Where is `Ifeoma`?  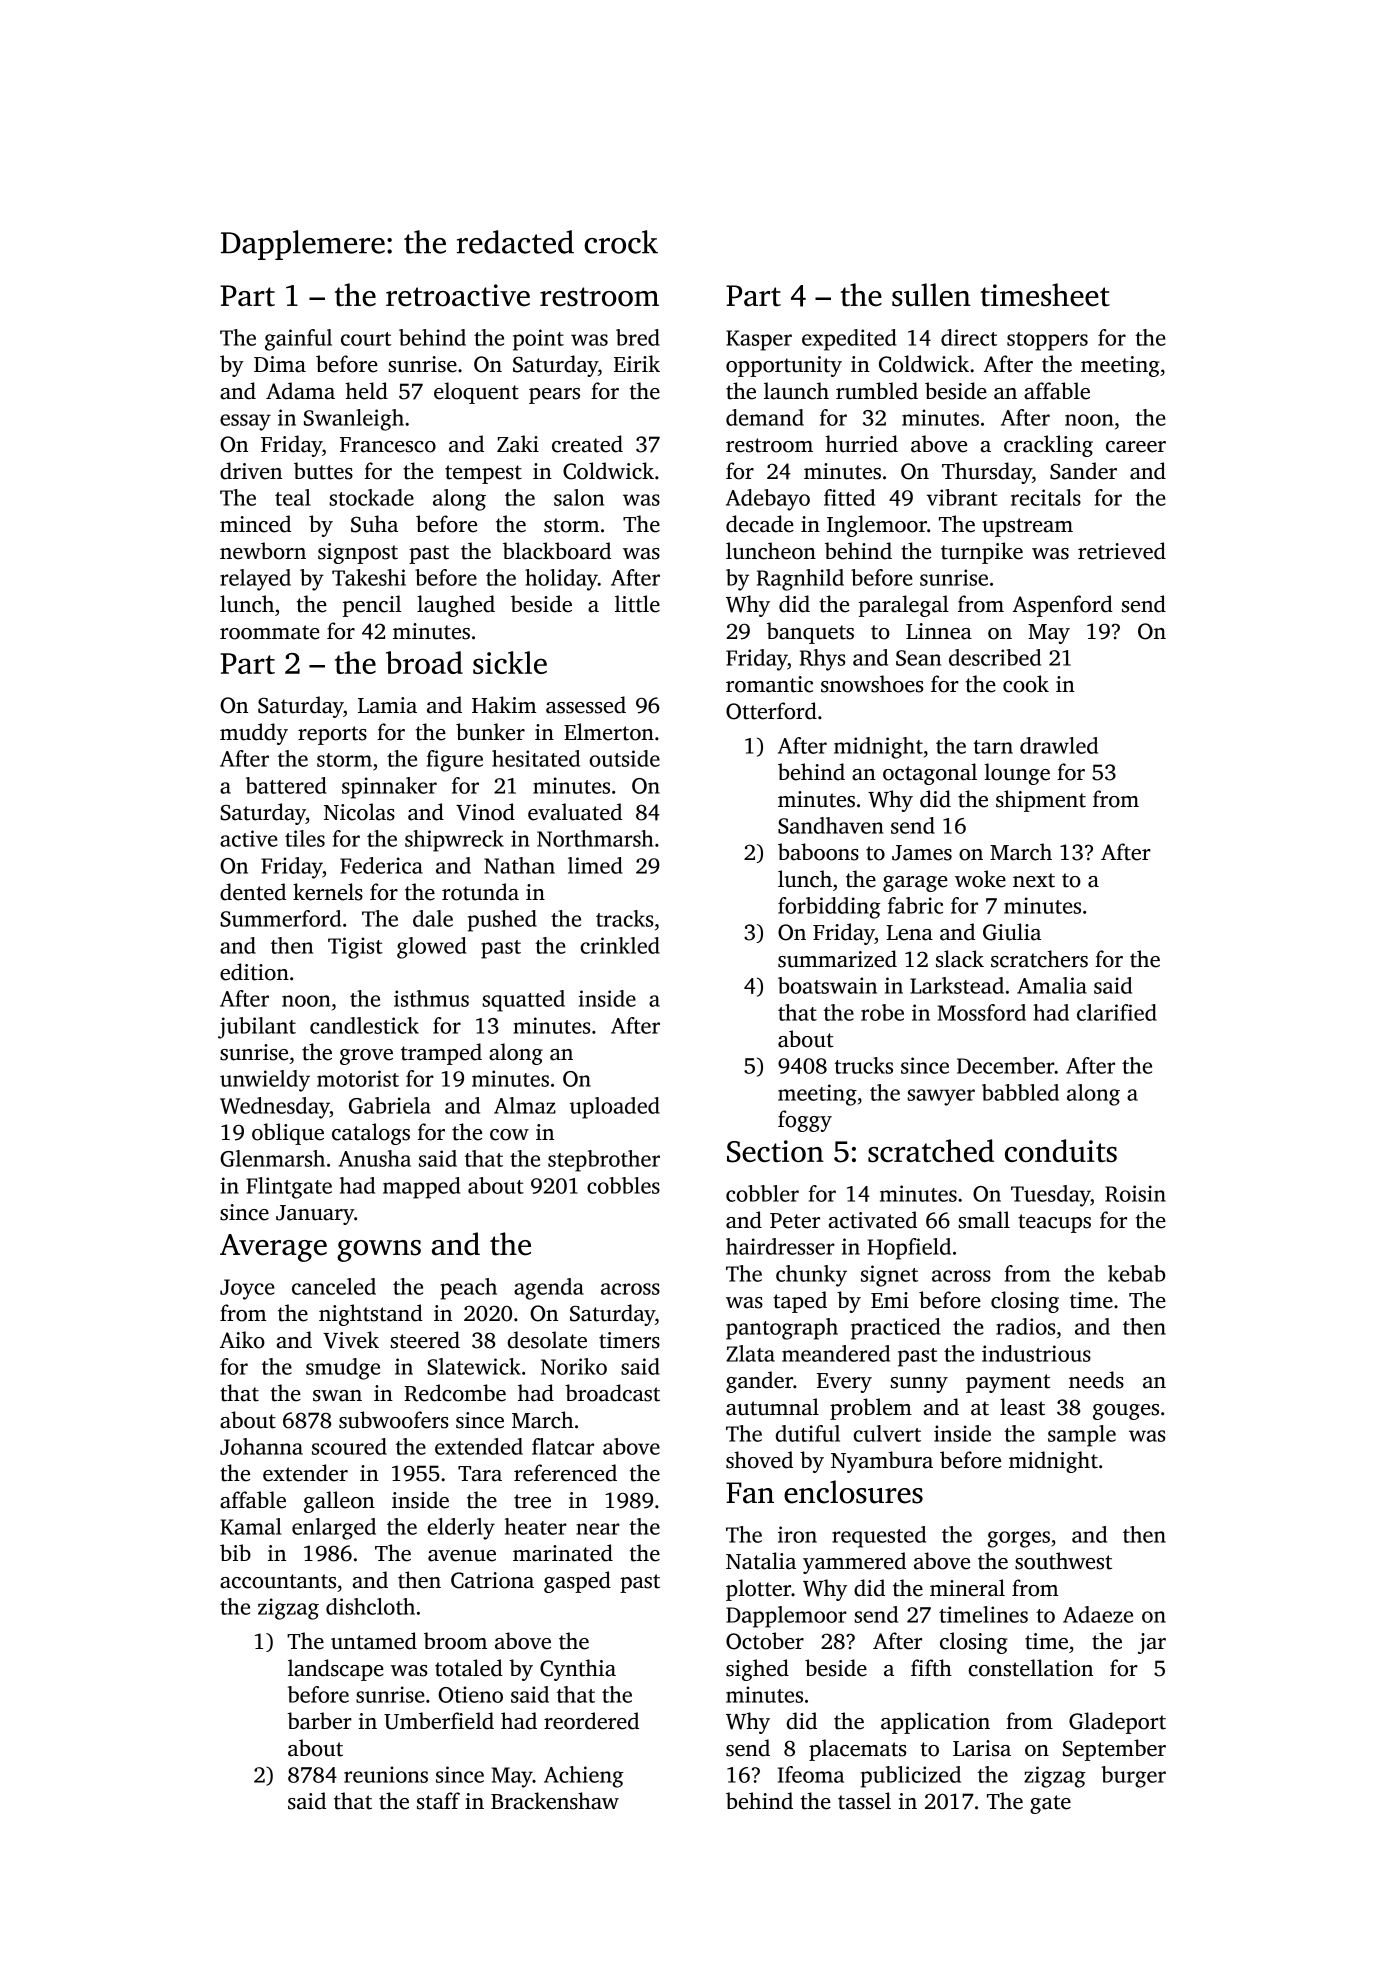
Ifeoma is located at coordinates (811, 1774).
